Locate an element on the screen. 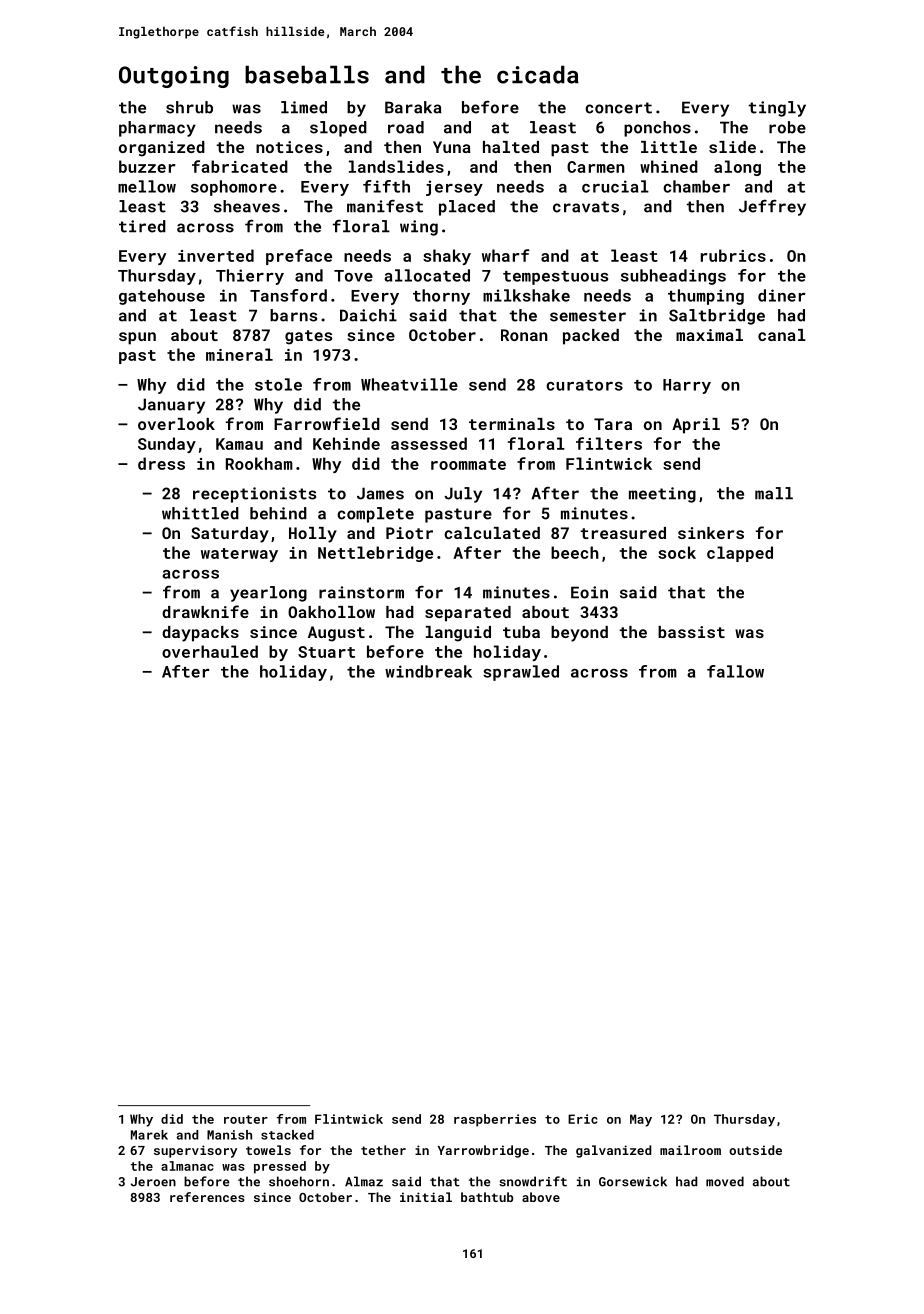  Stuart is located at coordinates (326, 652).
